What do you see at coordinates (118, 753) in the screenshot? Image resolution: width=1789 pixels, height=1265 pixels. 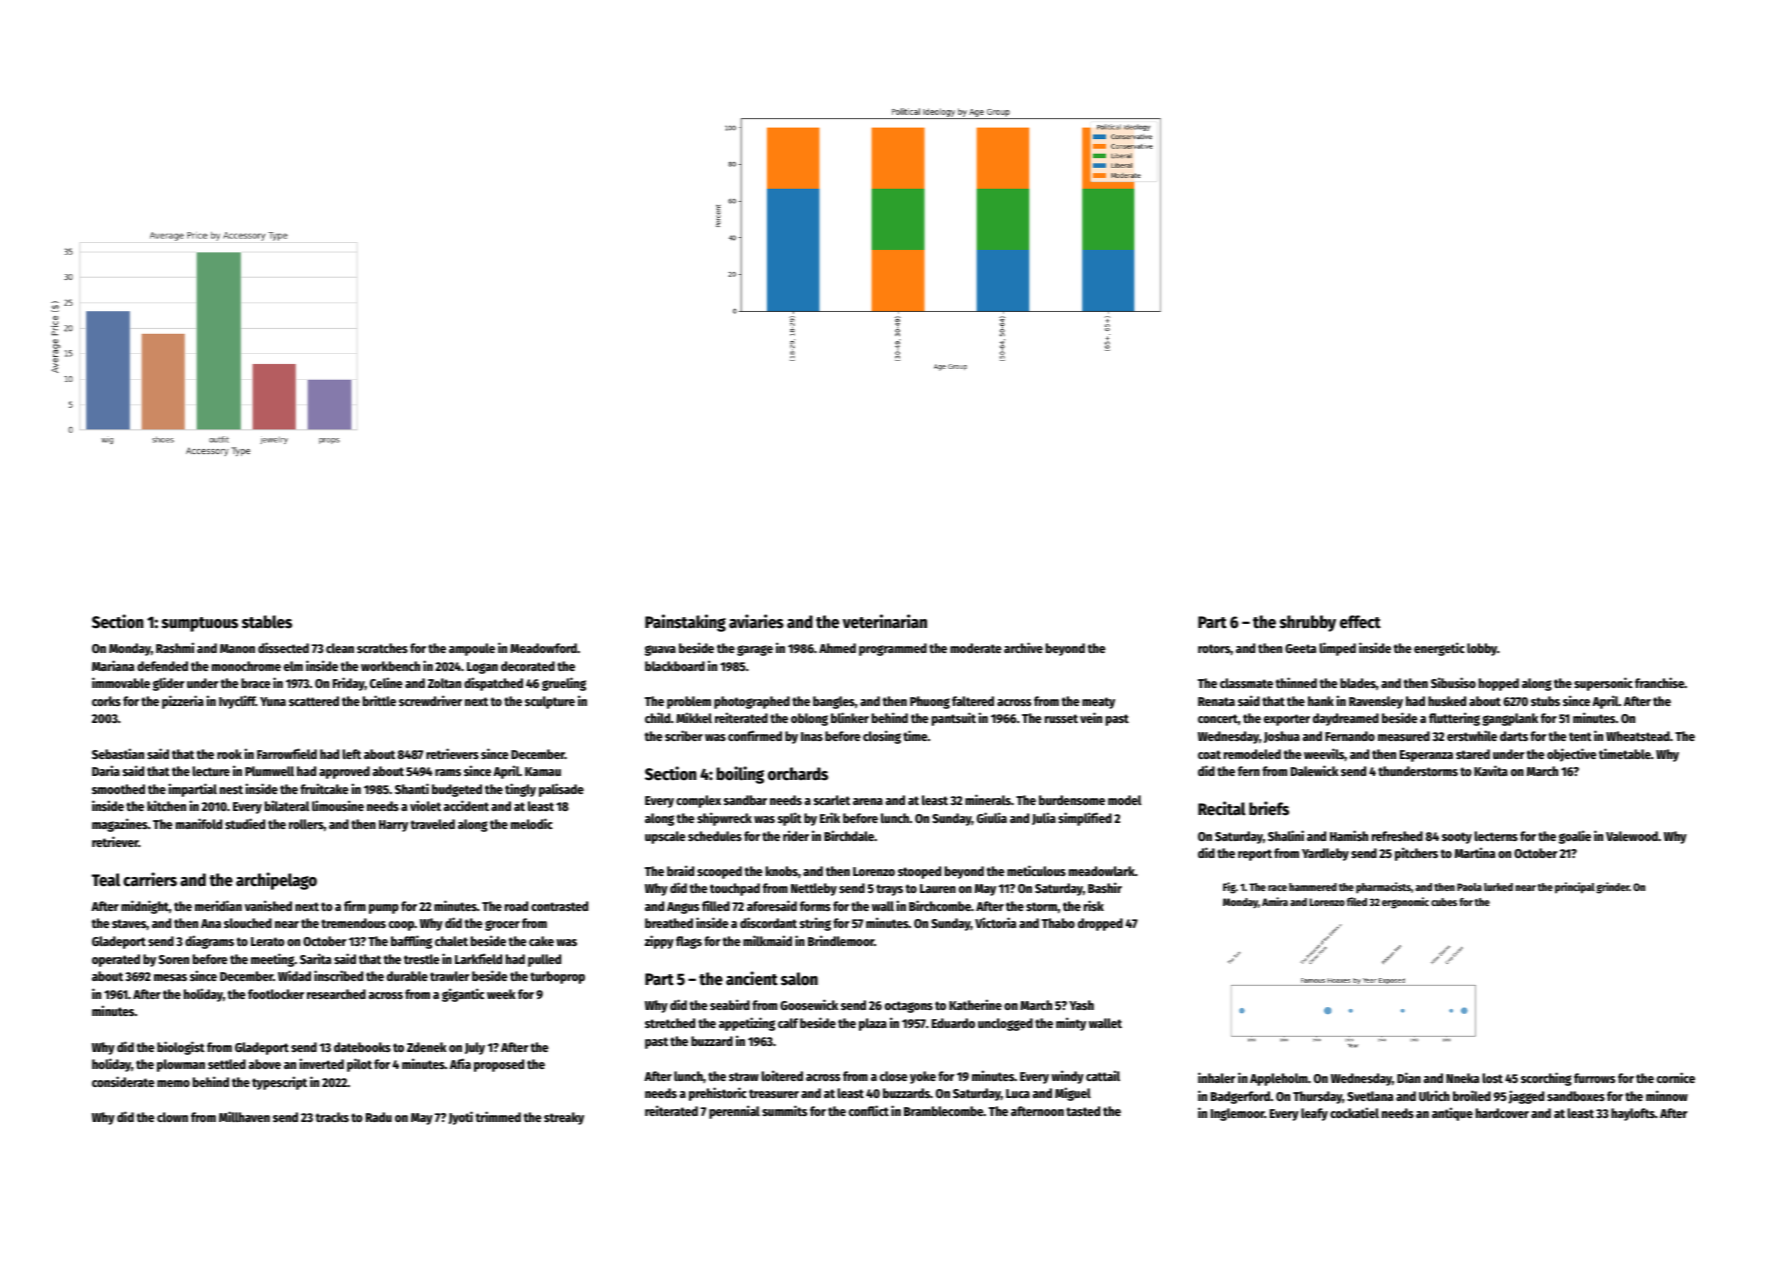 I see `Sebastian` at bounding box center [118, 753].
